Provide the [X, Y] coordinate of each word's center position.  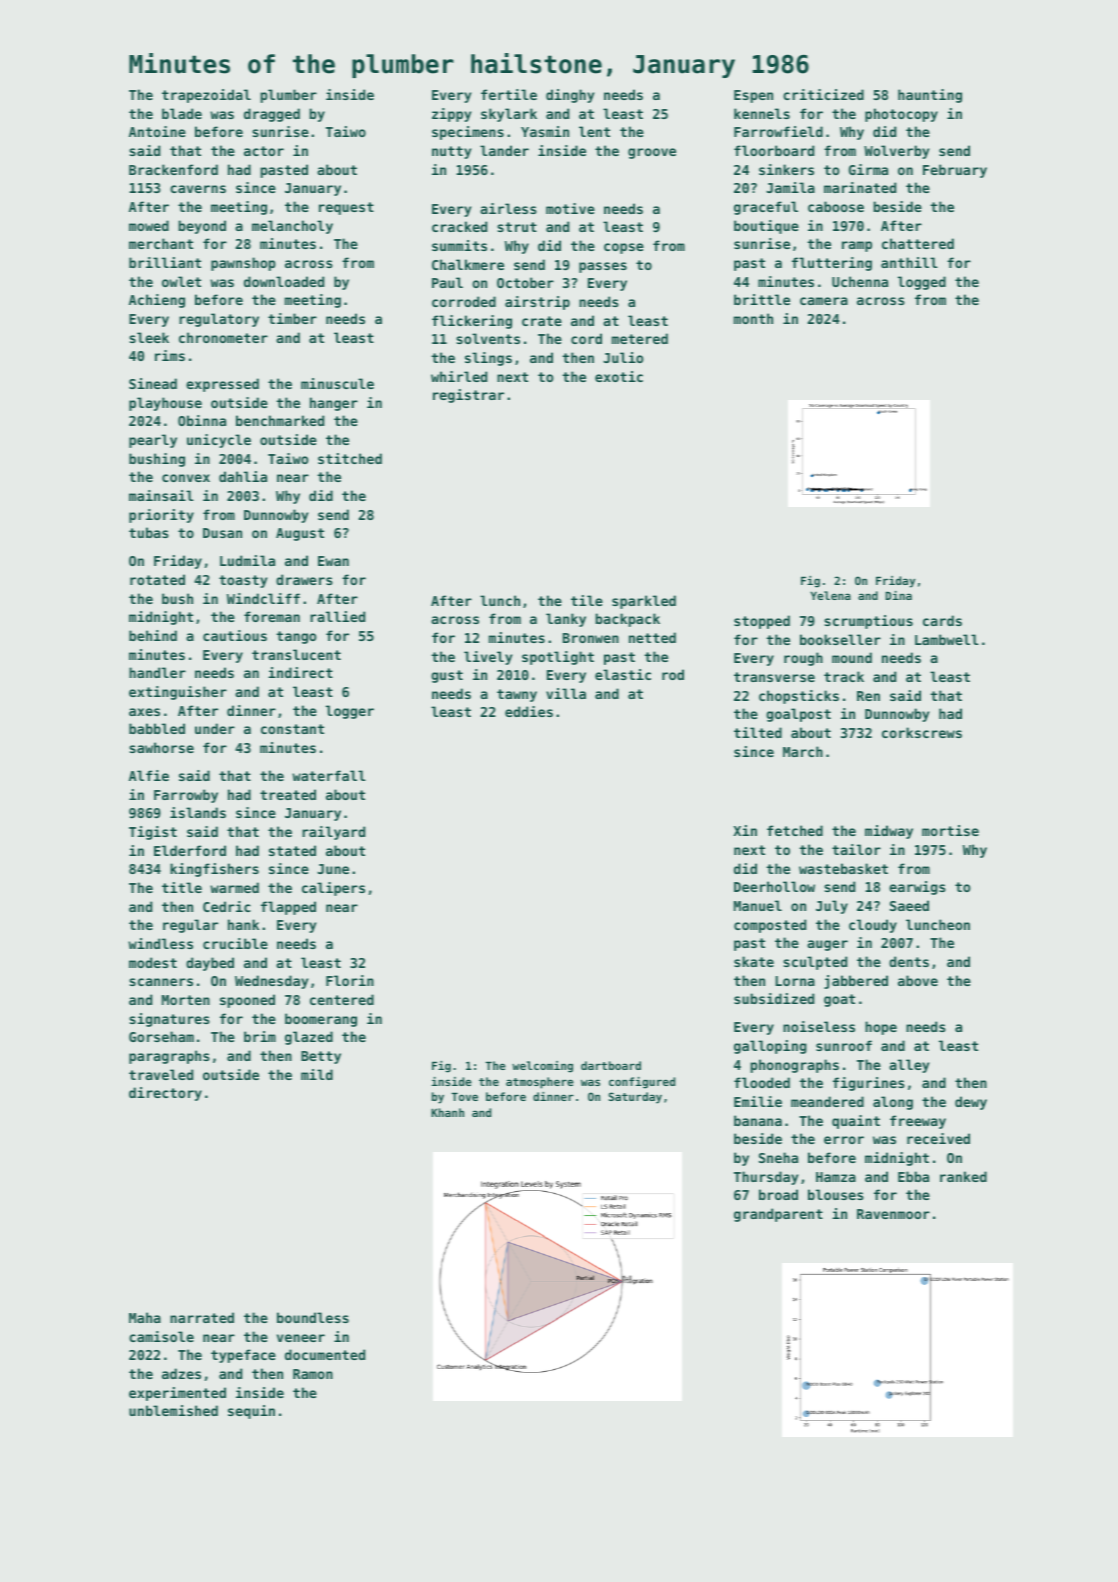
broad [778, 1194]
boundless [313, 1317]
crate [542, 321]
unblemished [173, 1410]
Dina [898, 595]
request [346, 208]
